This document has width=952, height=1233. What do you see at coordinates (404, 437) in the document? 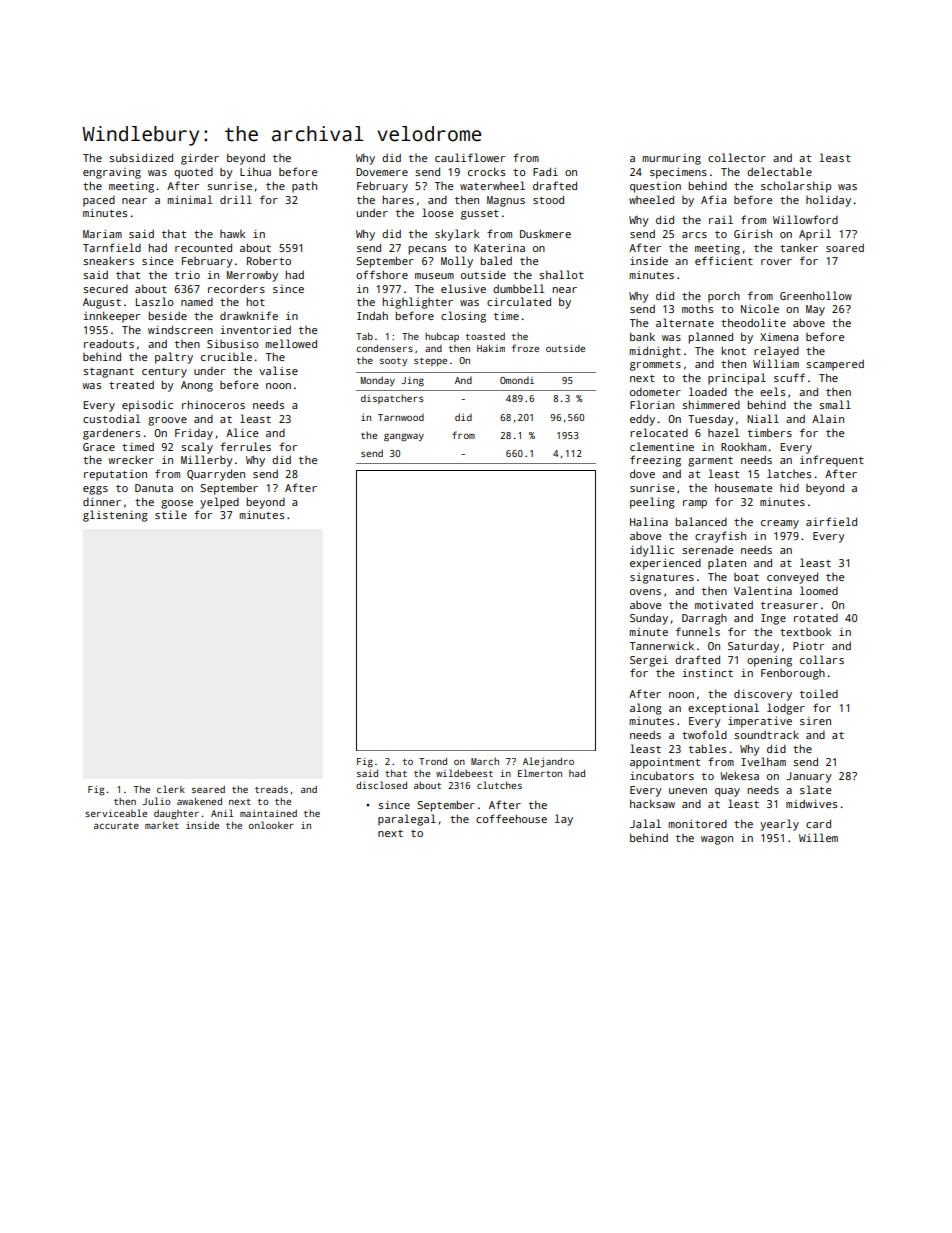
I see `gangway` at bounding box center [404, 437].
